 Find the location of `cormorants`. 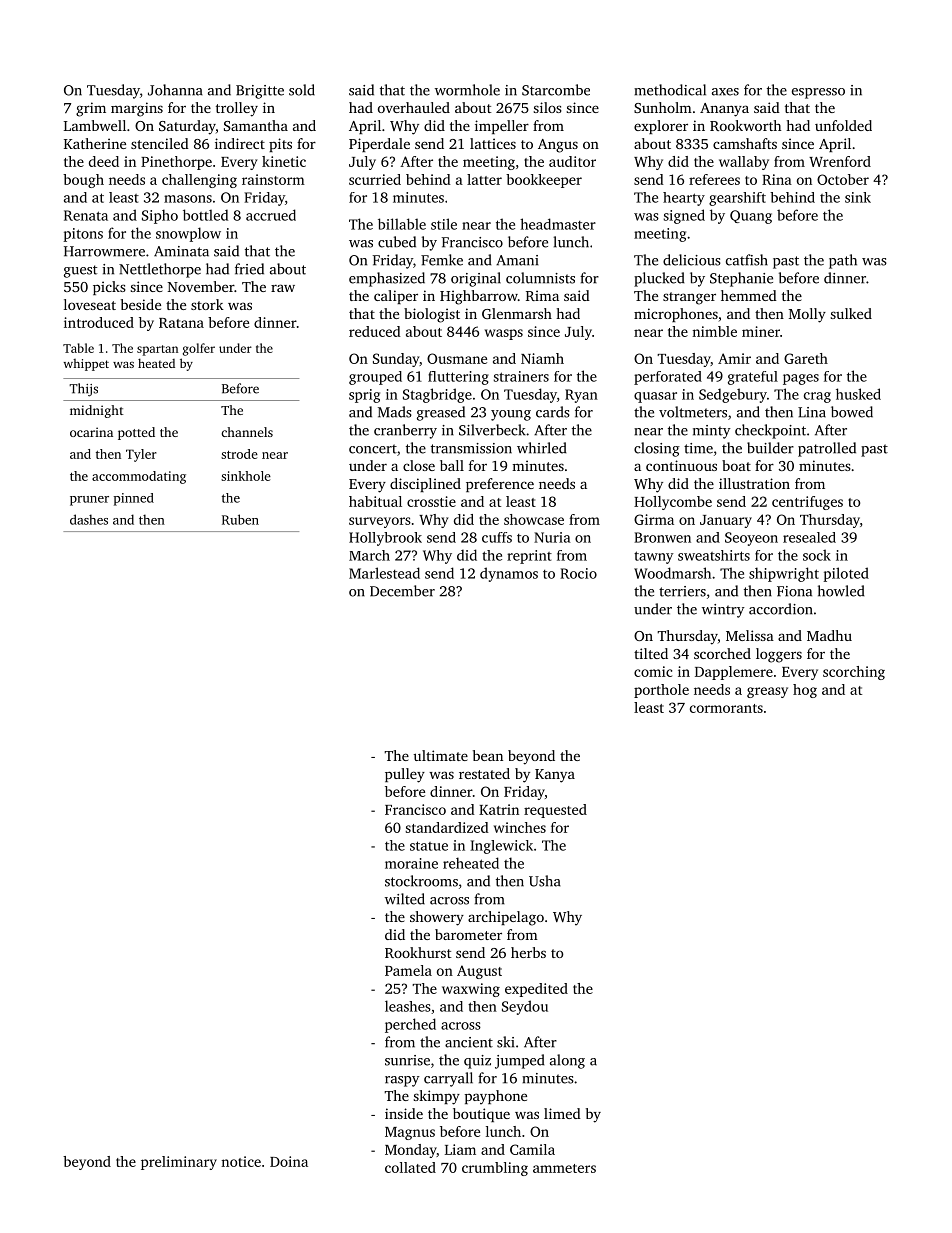

cormorants is located at coordinates (726, 708).
